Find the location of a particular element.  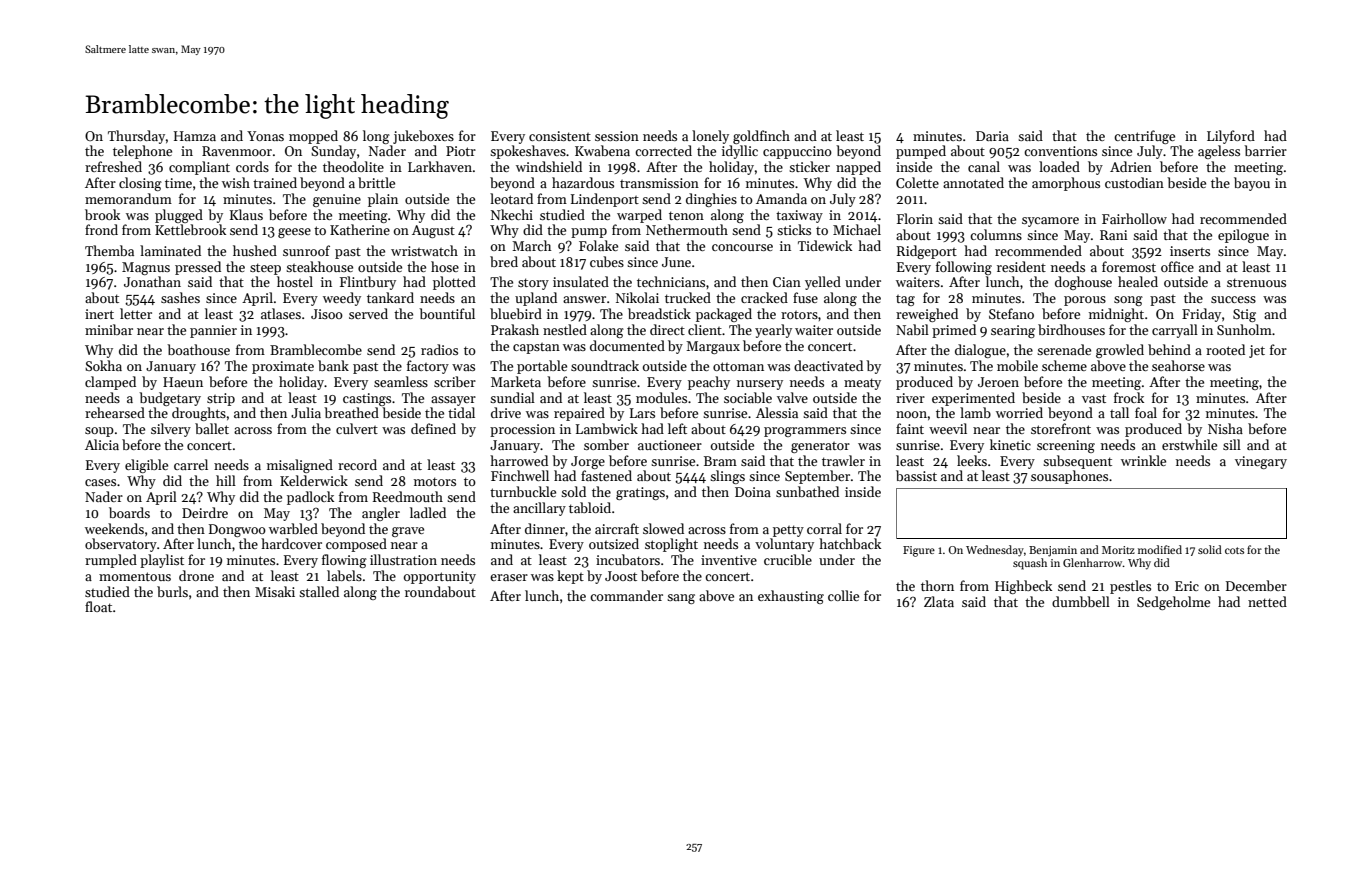

sang is located at coordinates (681, 599).
